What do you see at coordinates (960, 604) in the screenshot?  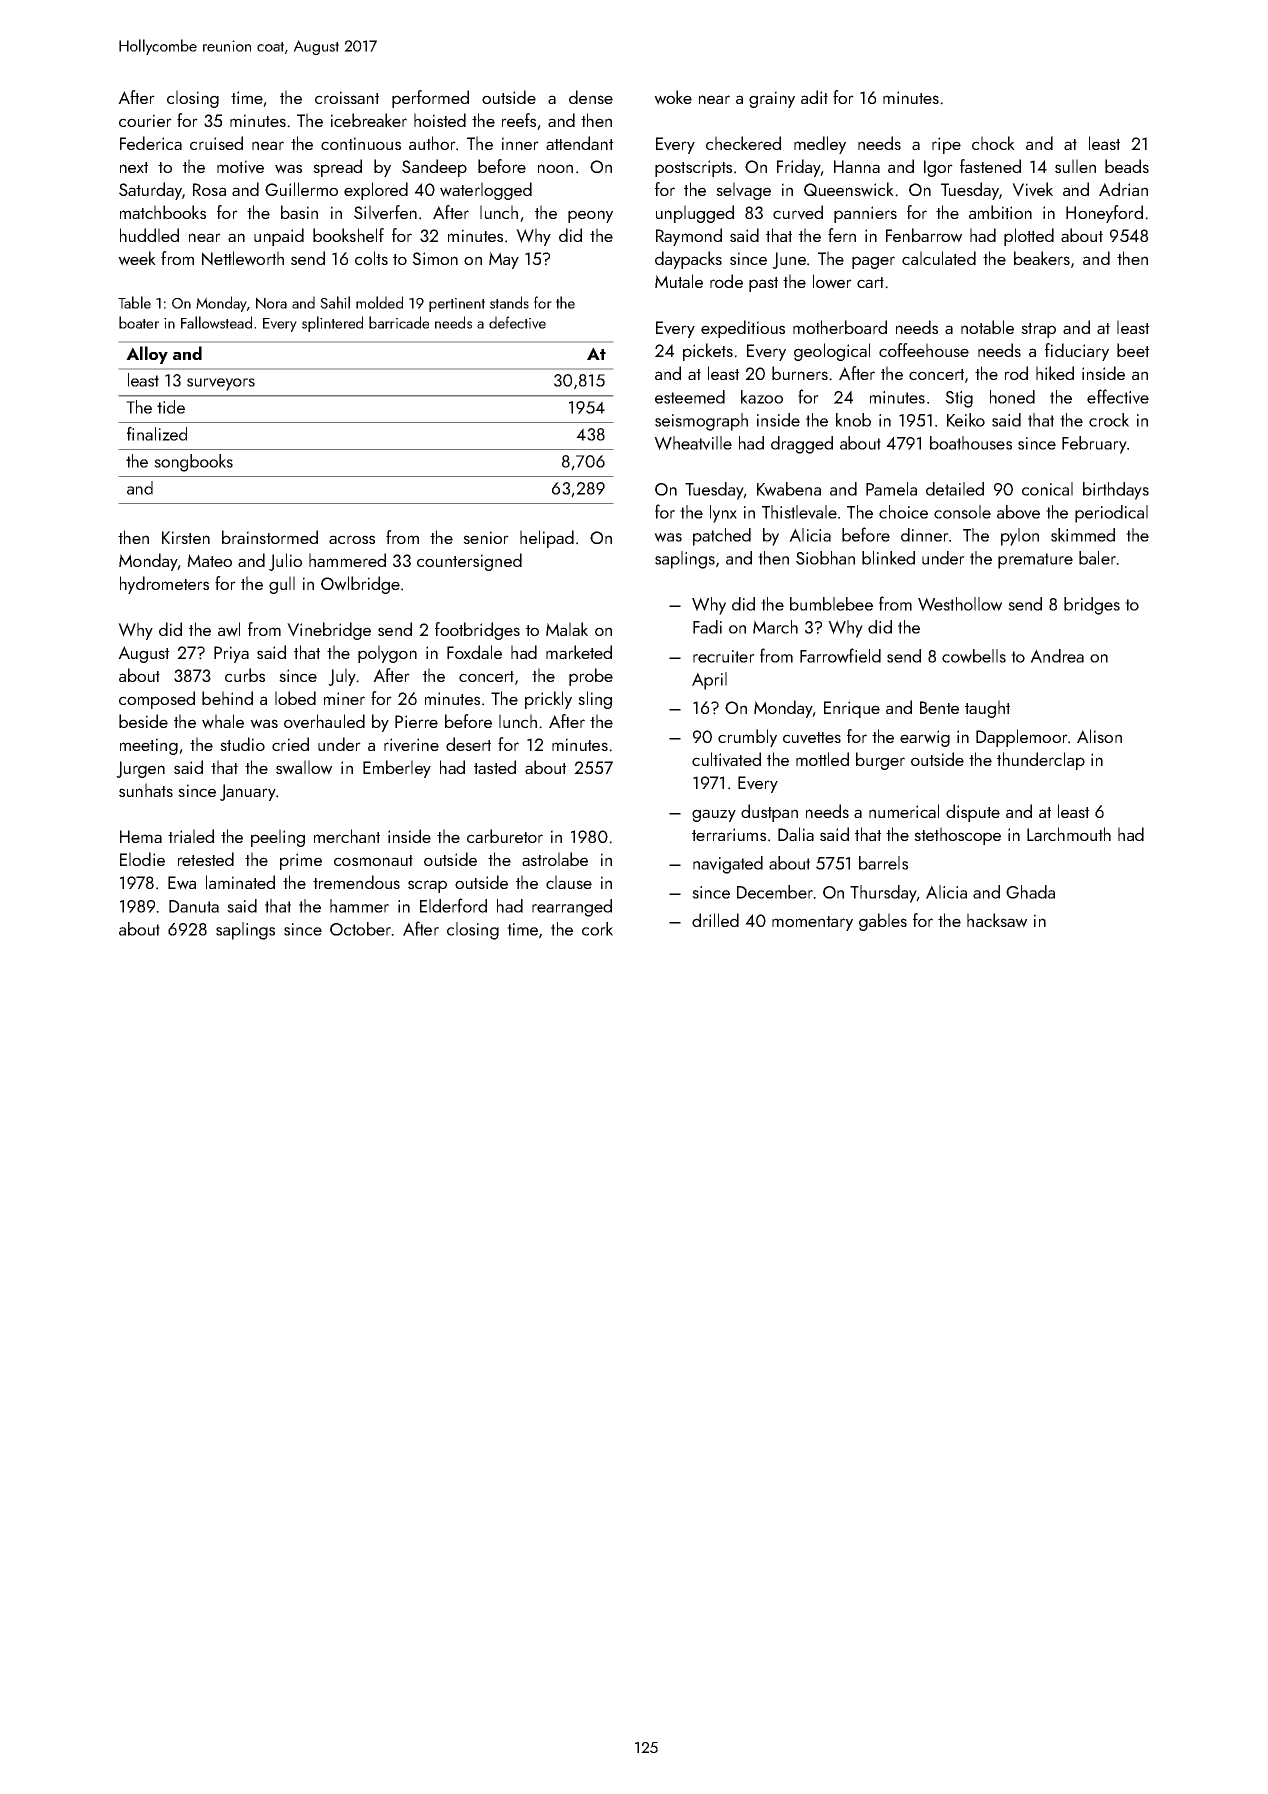 I see `Westhollow` at bounding box center [960, 604].
